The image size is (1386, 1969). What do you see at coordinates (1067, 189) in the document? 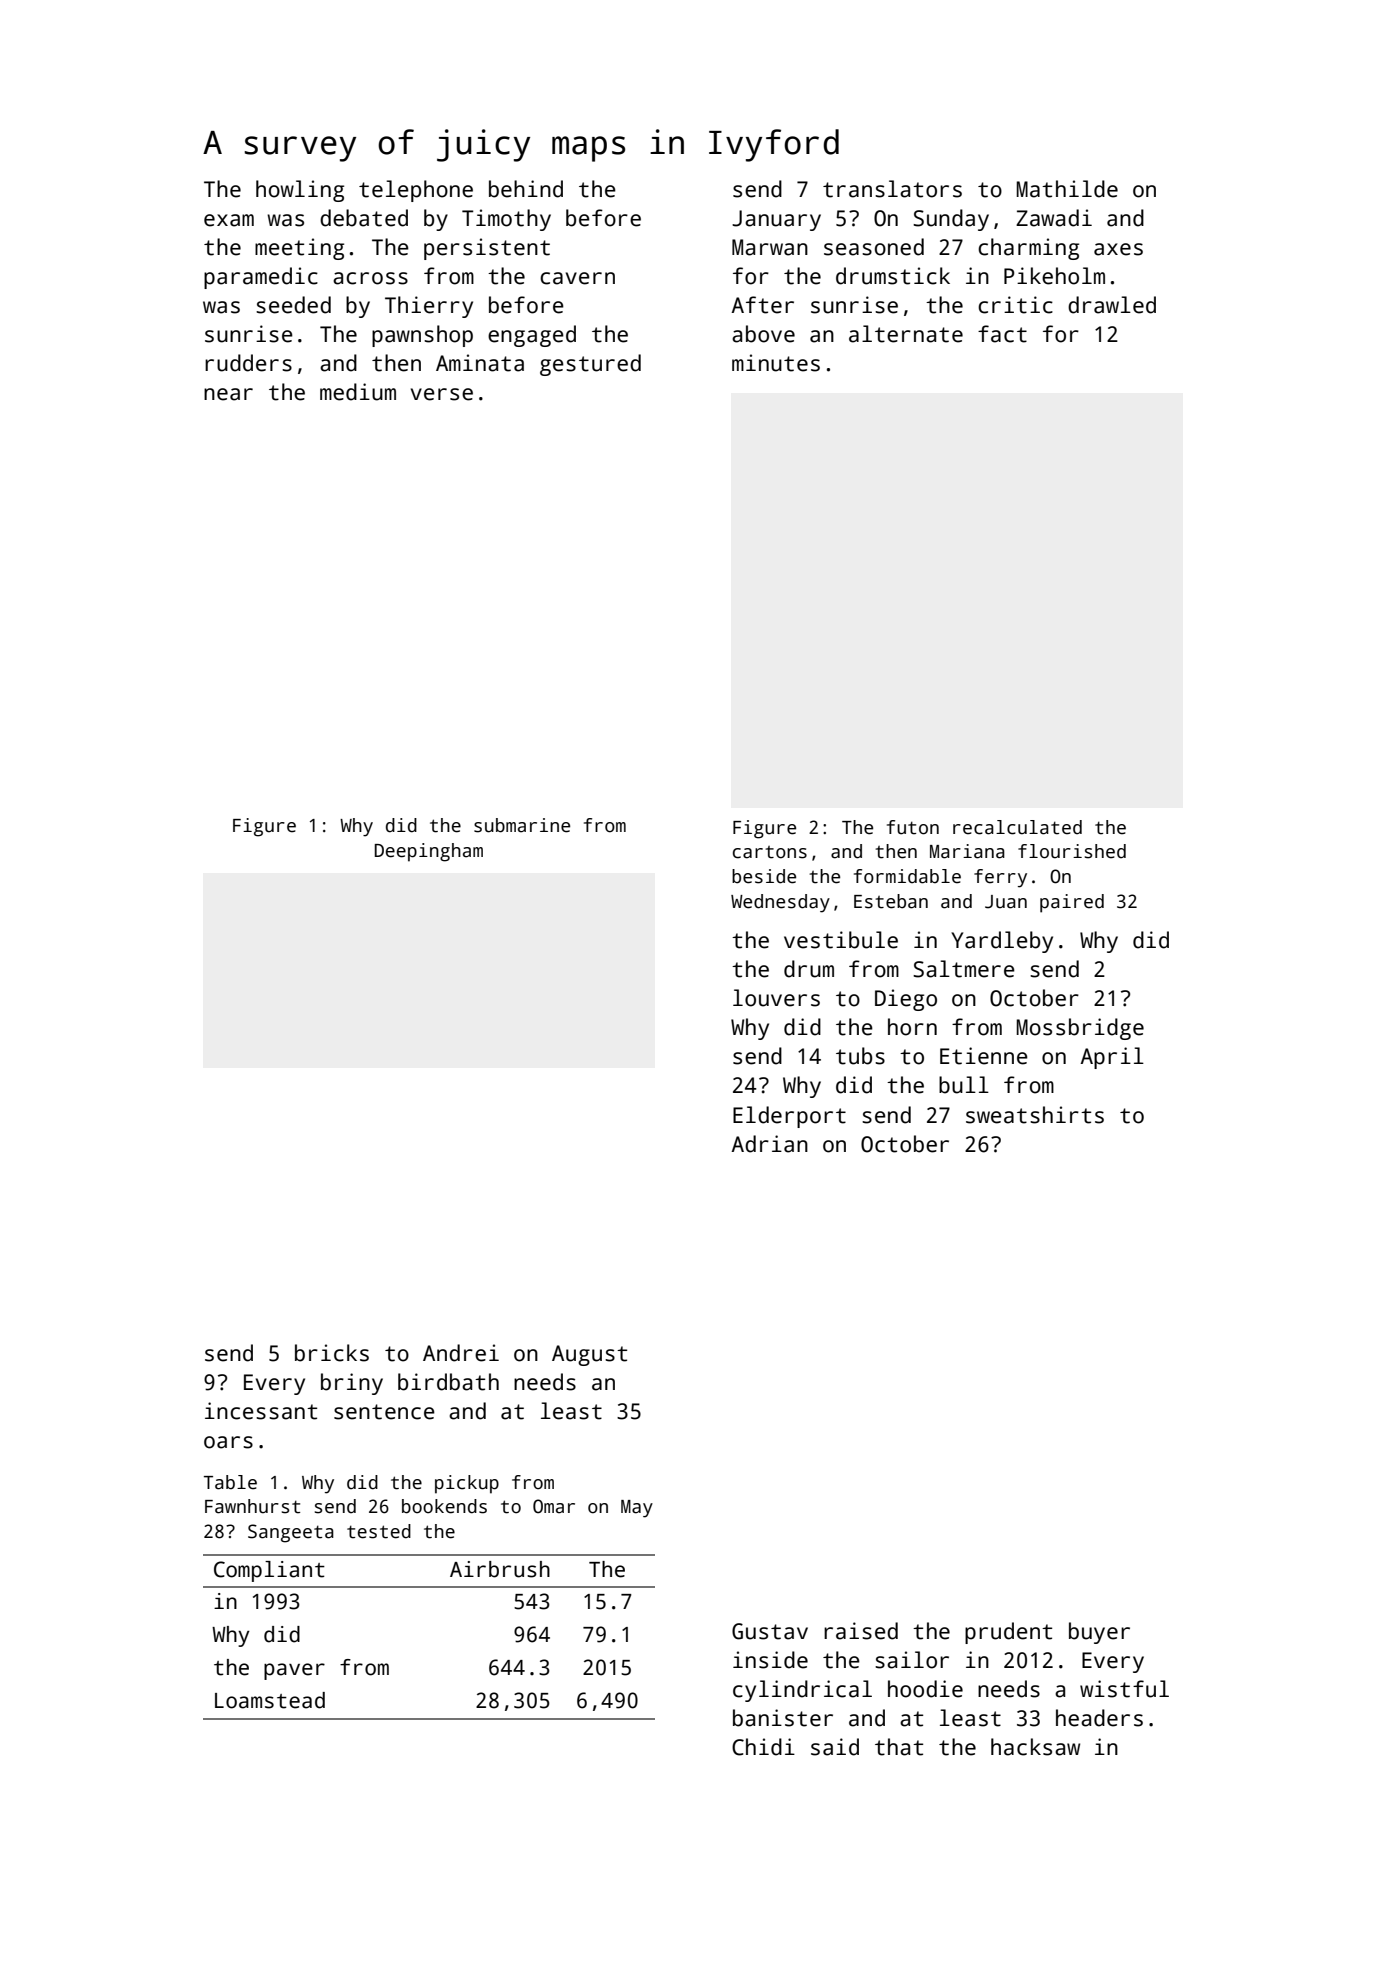
I see `Mathilde` at bounding box center [1067, 189].
